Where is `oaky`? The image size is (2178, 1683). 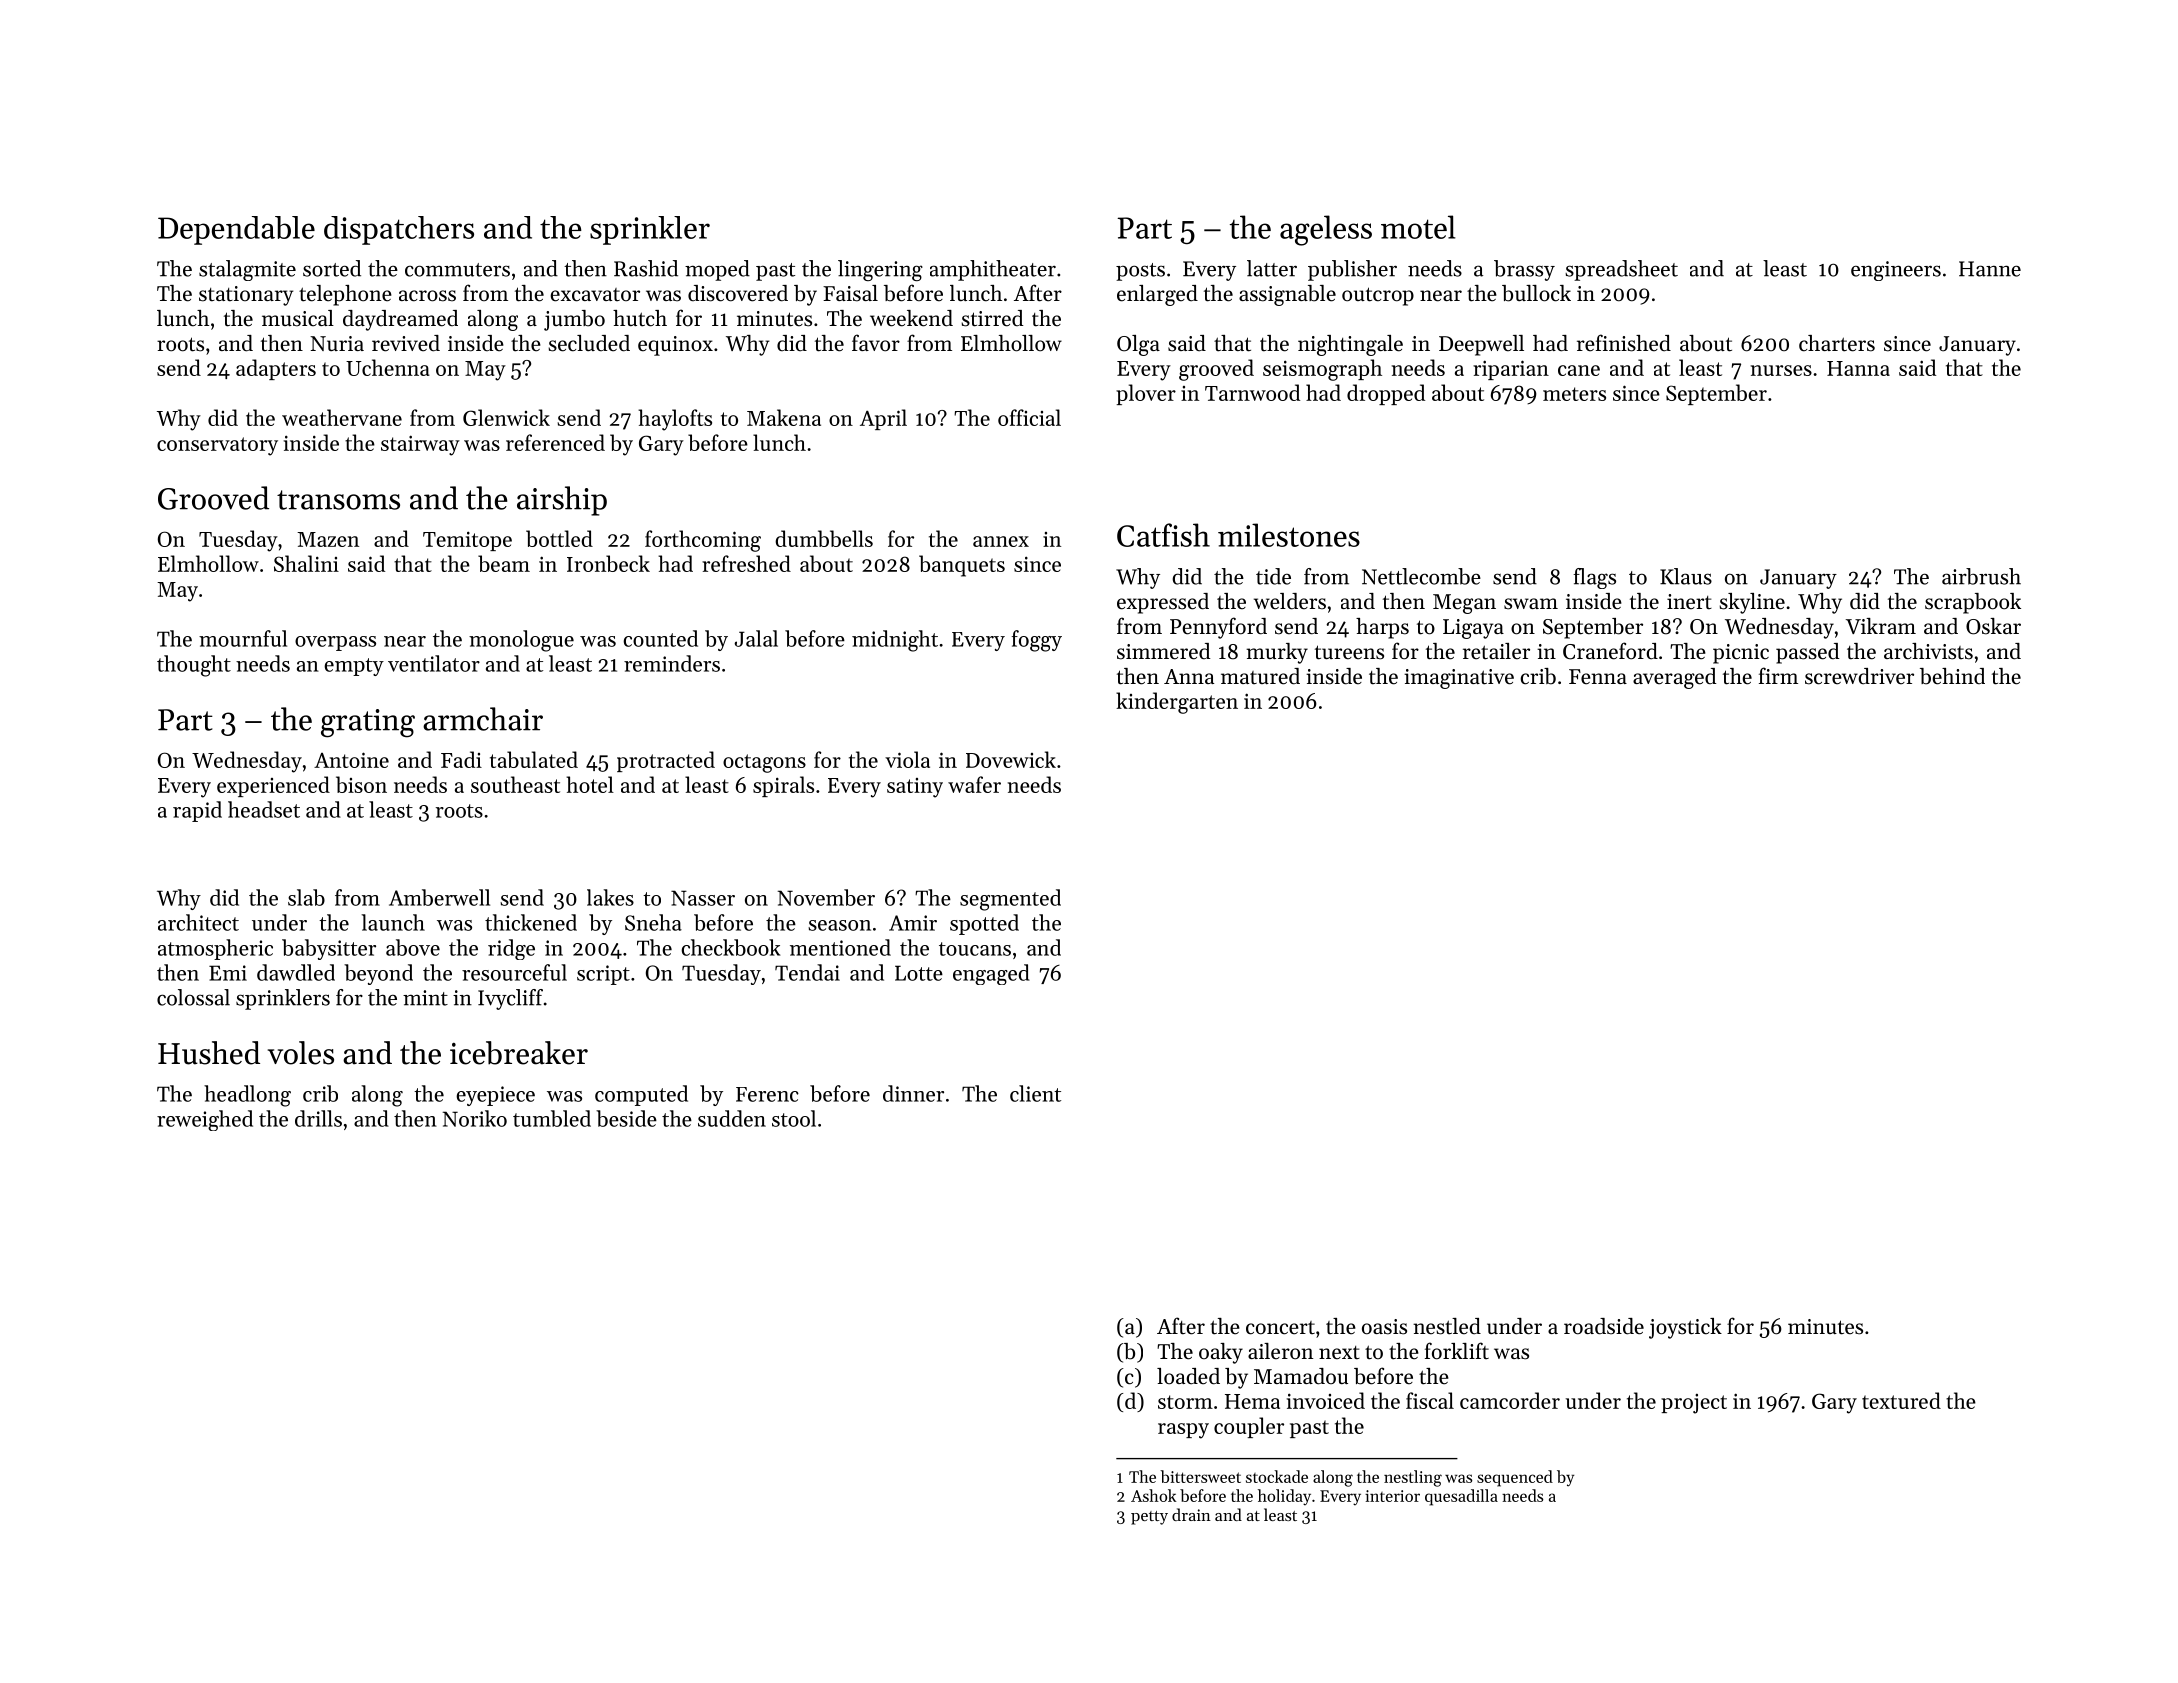
oaky is located at coordinates (1221, 1353).
